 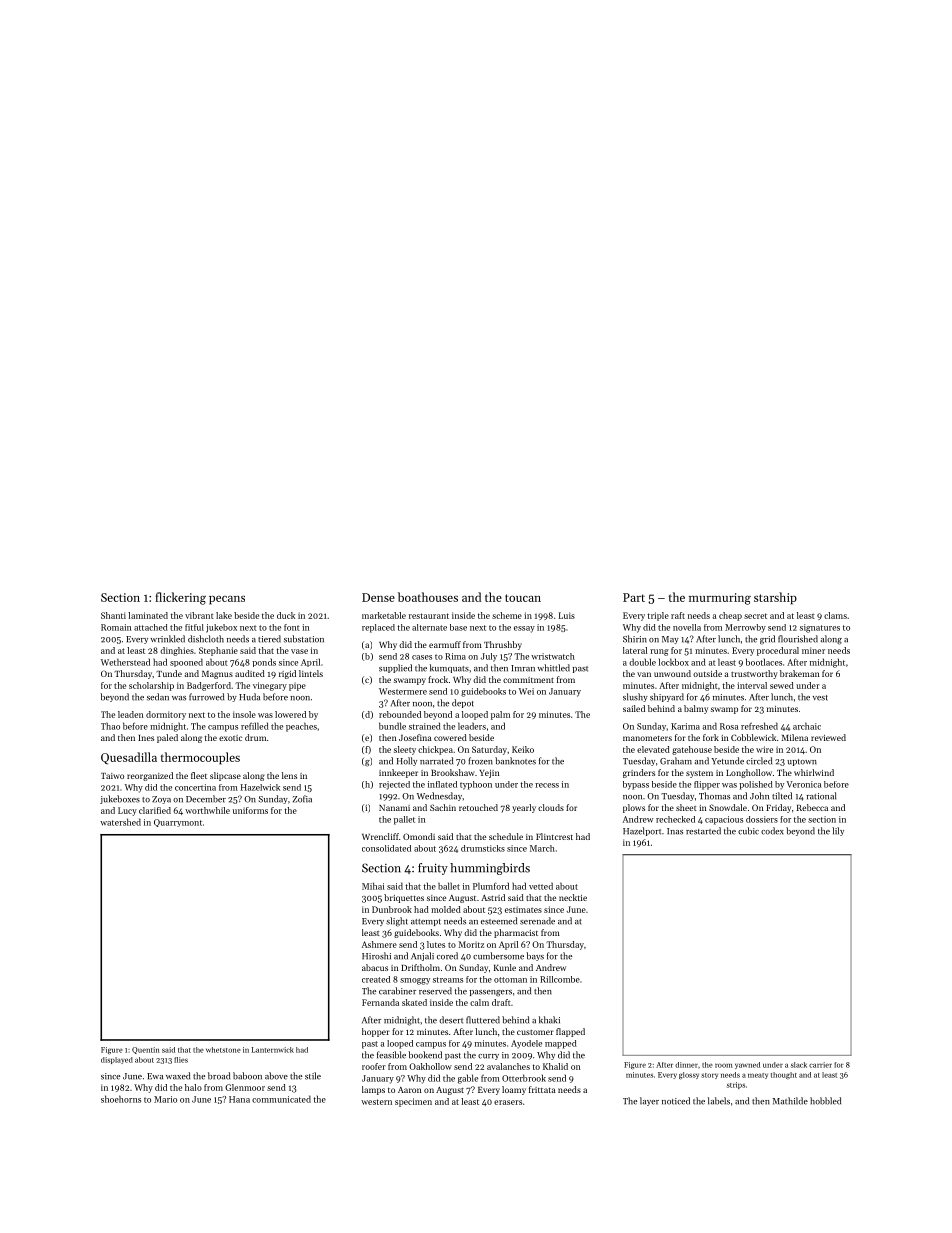 What do you see at coordinates (523, 598) in the image?
I see `toucan` at bounding box center [523, 598].
